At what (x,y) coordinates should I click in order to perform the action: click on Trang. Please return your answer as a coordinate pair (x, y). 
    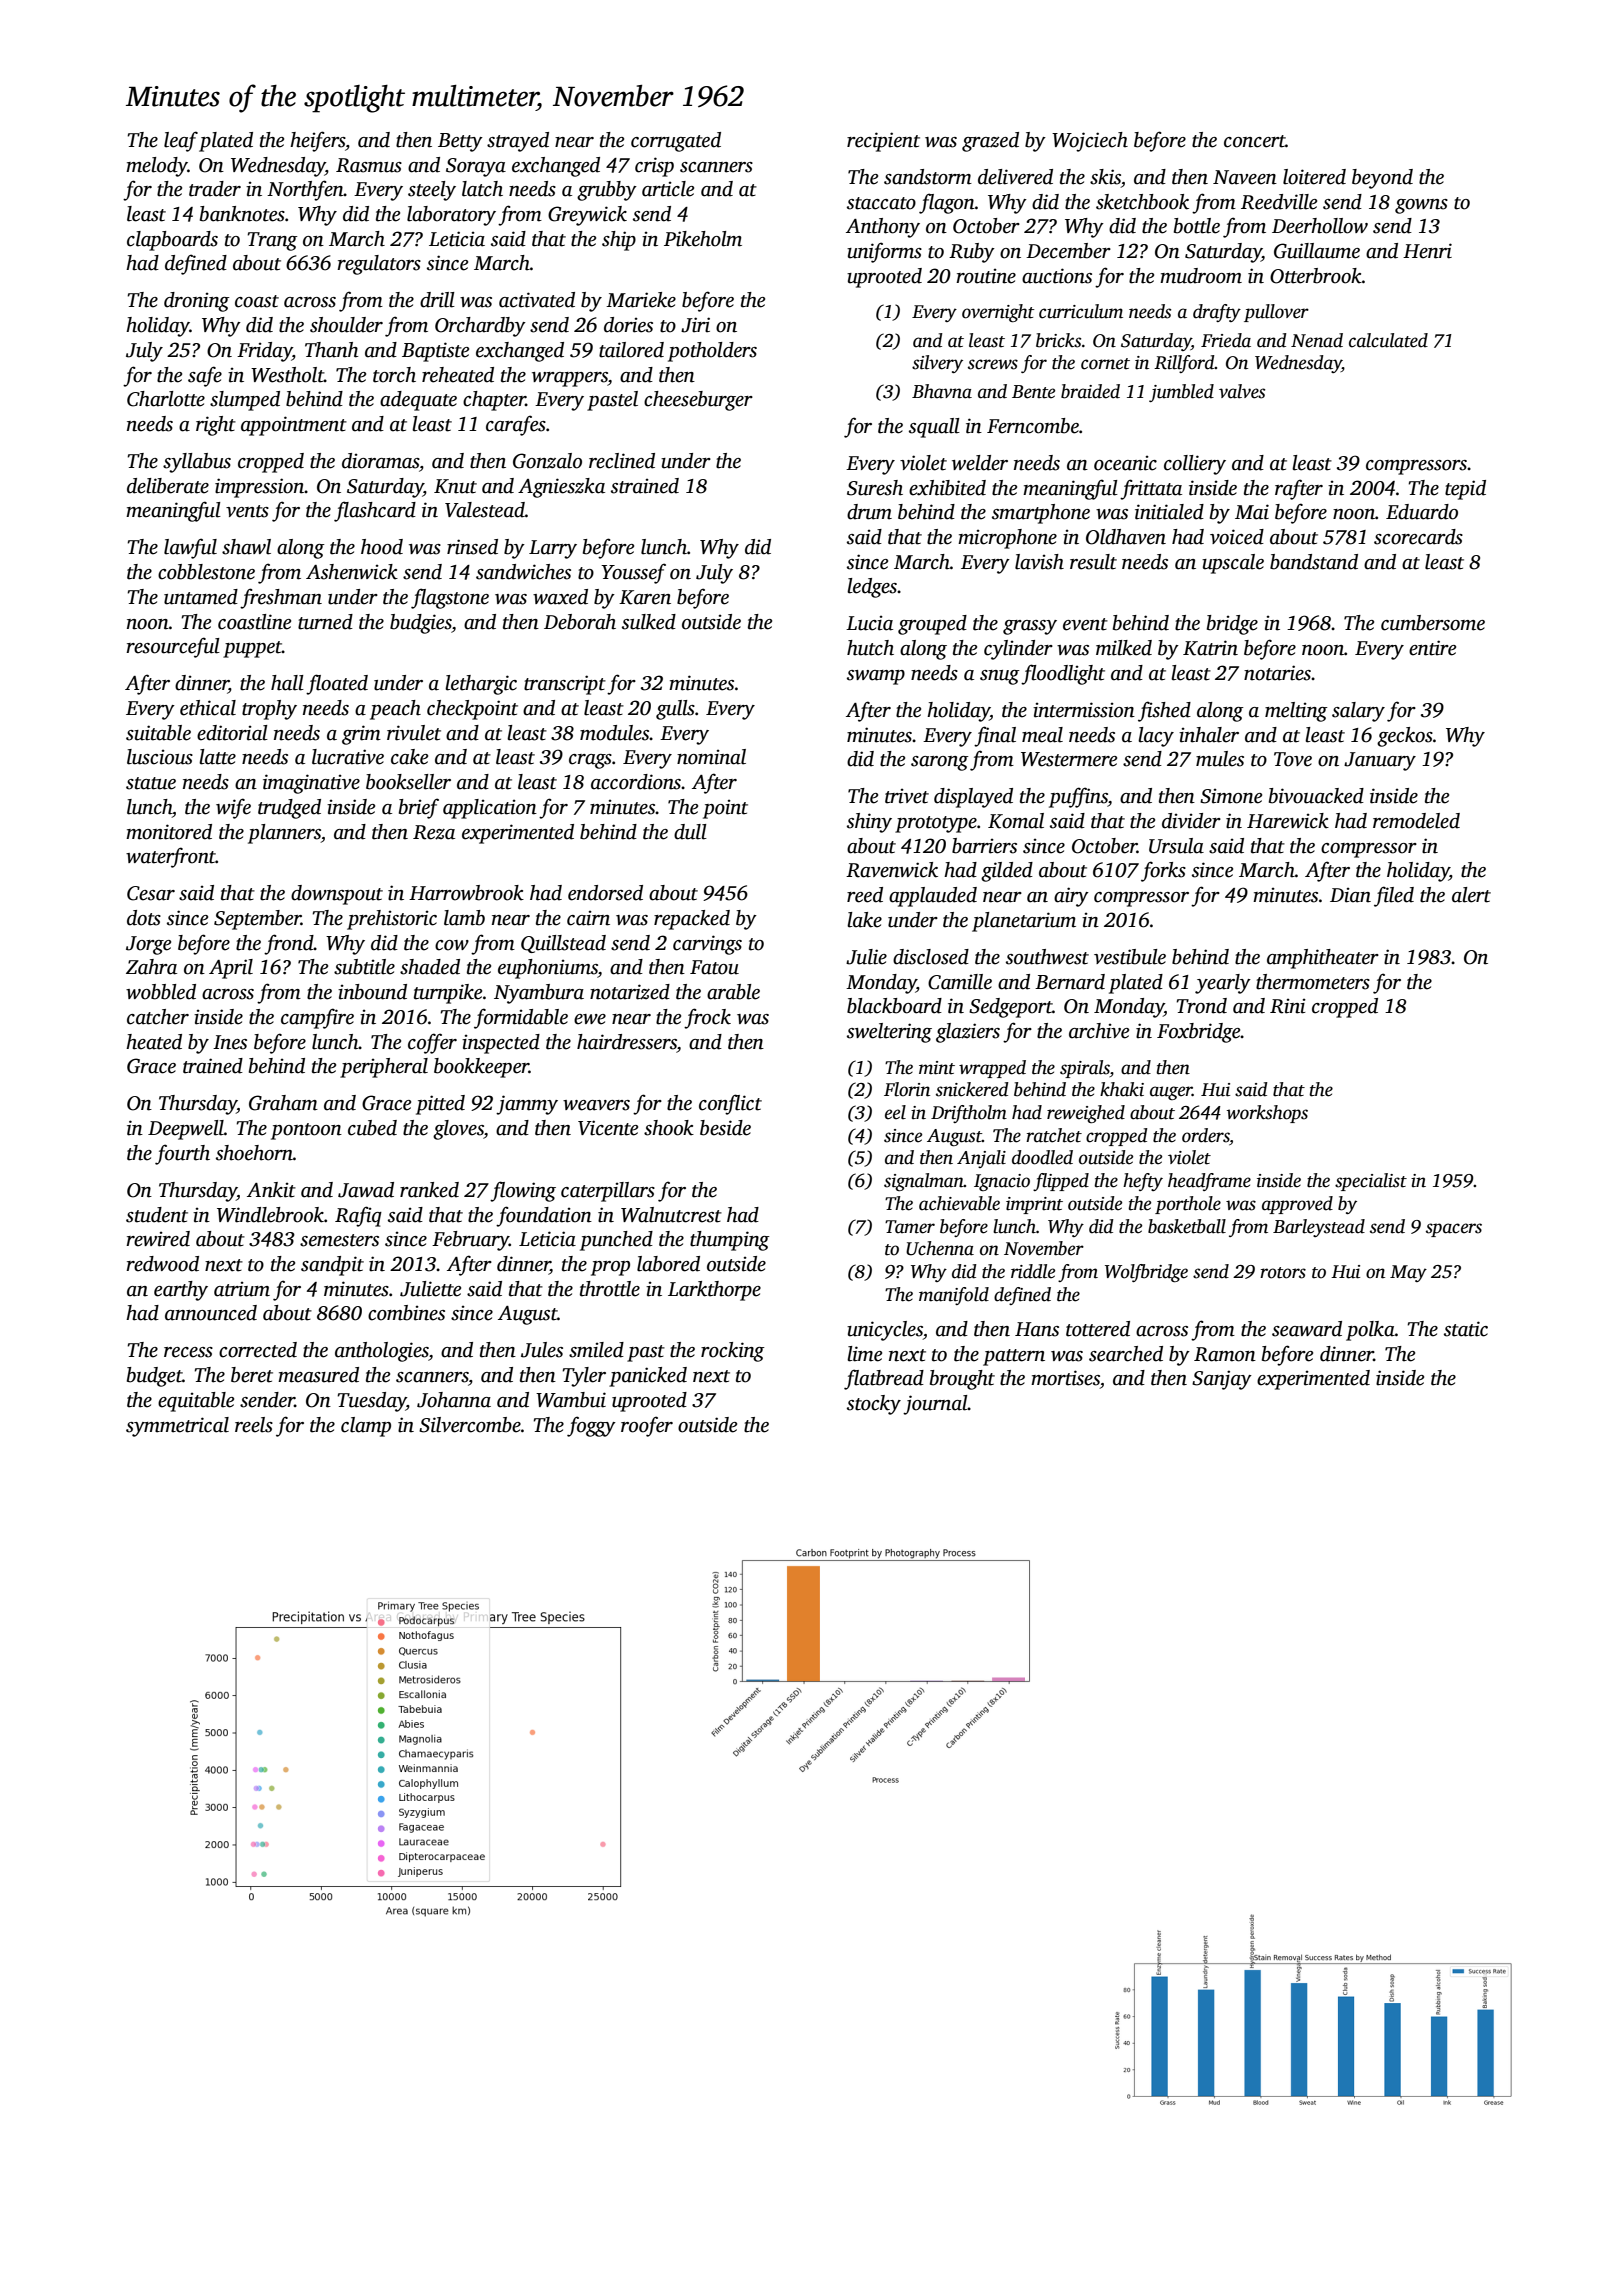
    Looking at the image, I should click on (272, 241).
